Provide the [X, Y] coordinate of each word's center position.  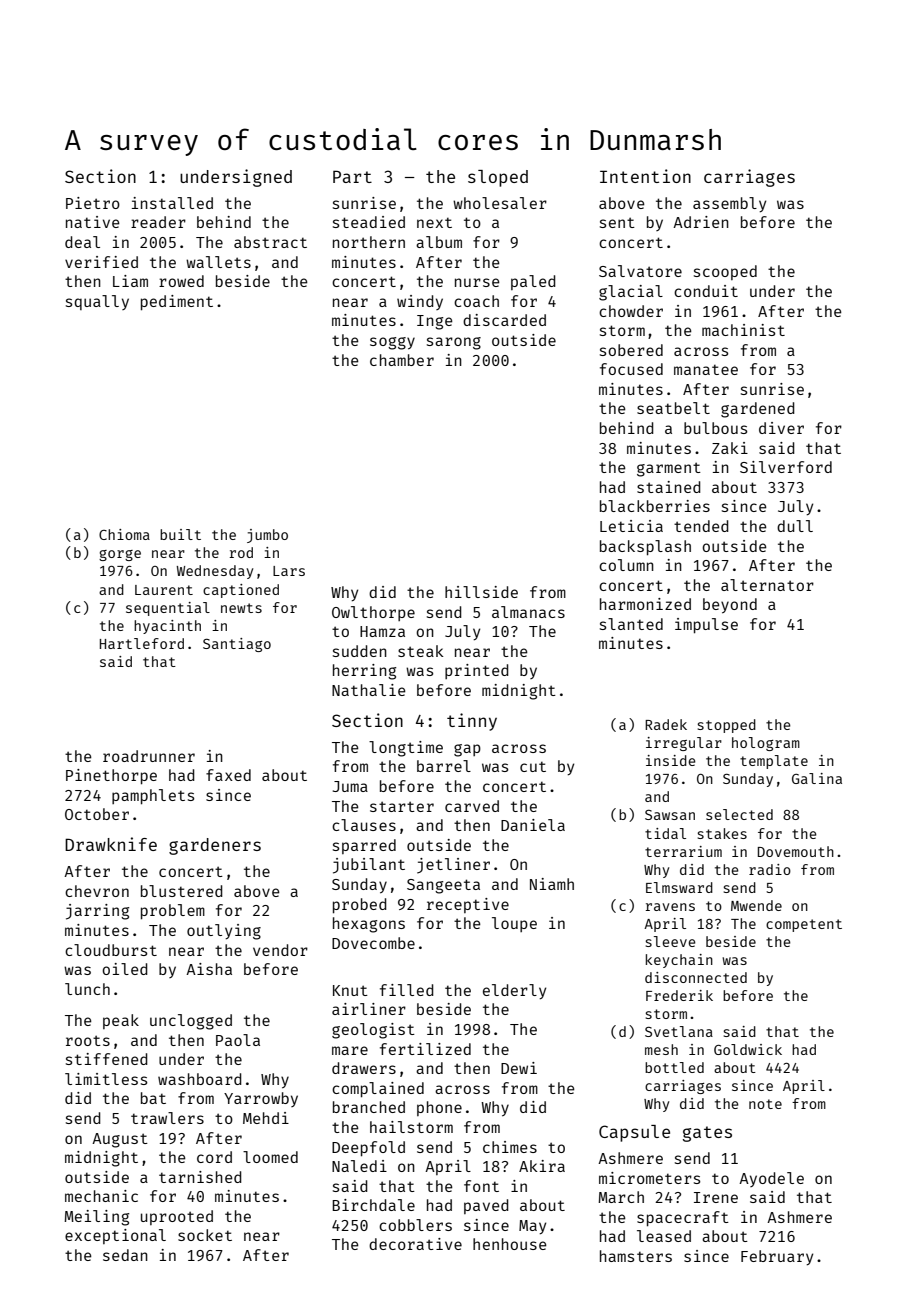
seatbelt [673, 408]
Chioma [124, 534]
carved [472, 806]
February [777, 1257]
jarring [97, 912]
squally [97, 302]
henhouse [510, 1244]
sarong [454, 343]
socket [205, 1235]
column [626, 565]
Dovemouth [796, 851]
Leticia [631, 526]
